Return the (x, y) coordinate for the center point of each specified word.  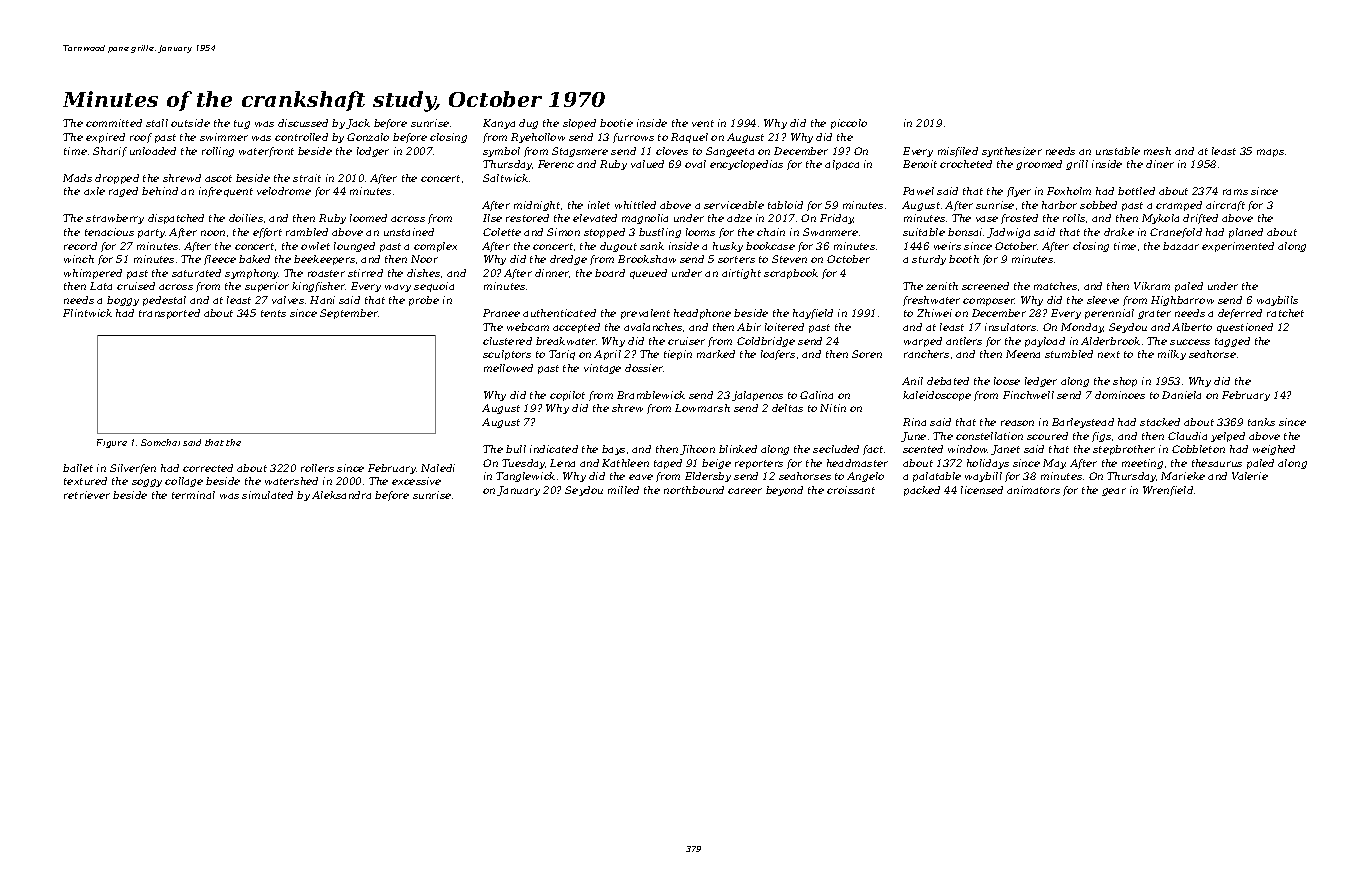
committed (114, 123)
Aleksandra (341, 495)
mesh (1157, 151)
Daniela (1181, 395)
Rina (914, 422)
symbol (501, 152)
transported (169, 314)
